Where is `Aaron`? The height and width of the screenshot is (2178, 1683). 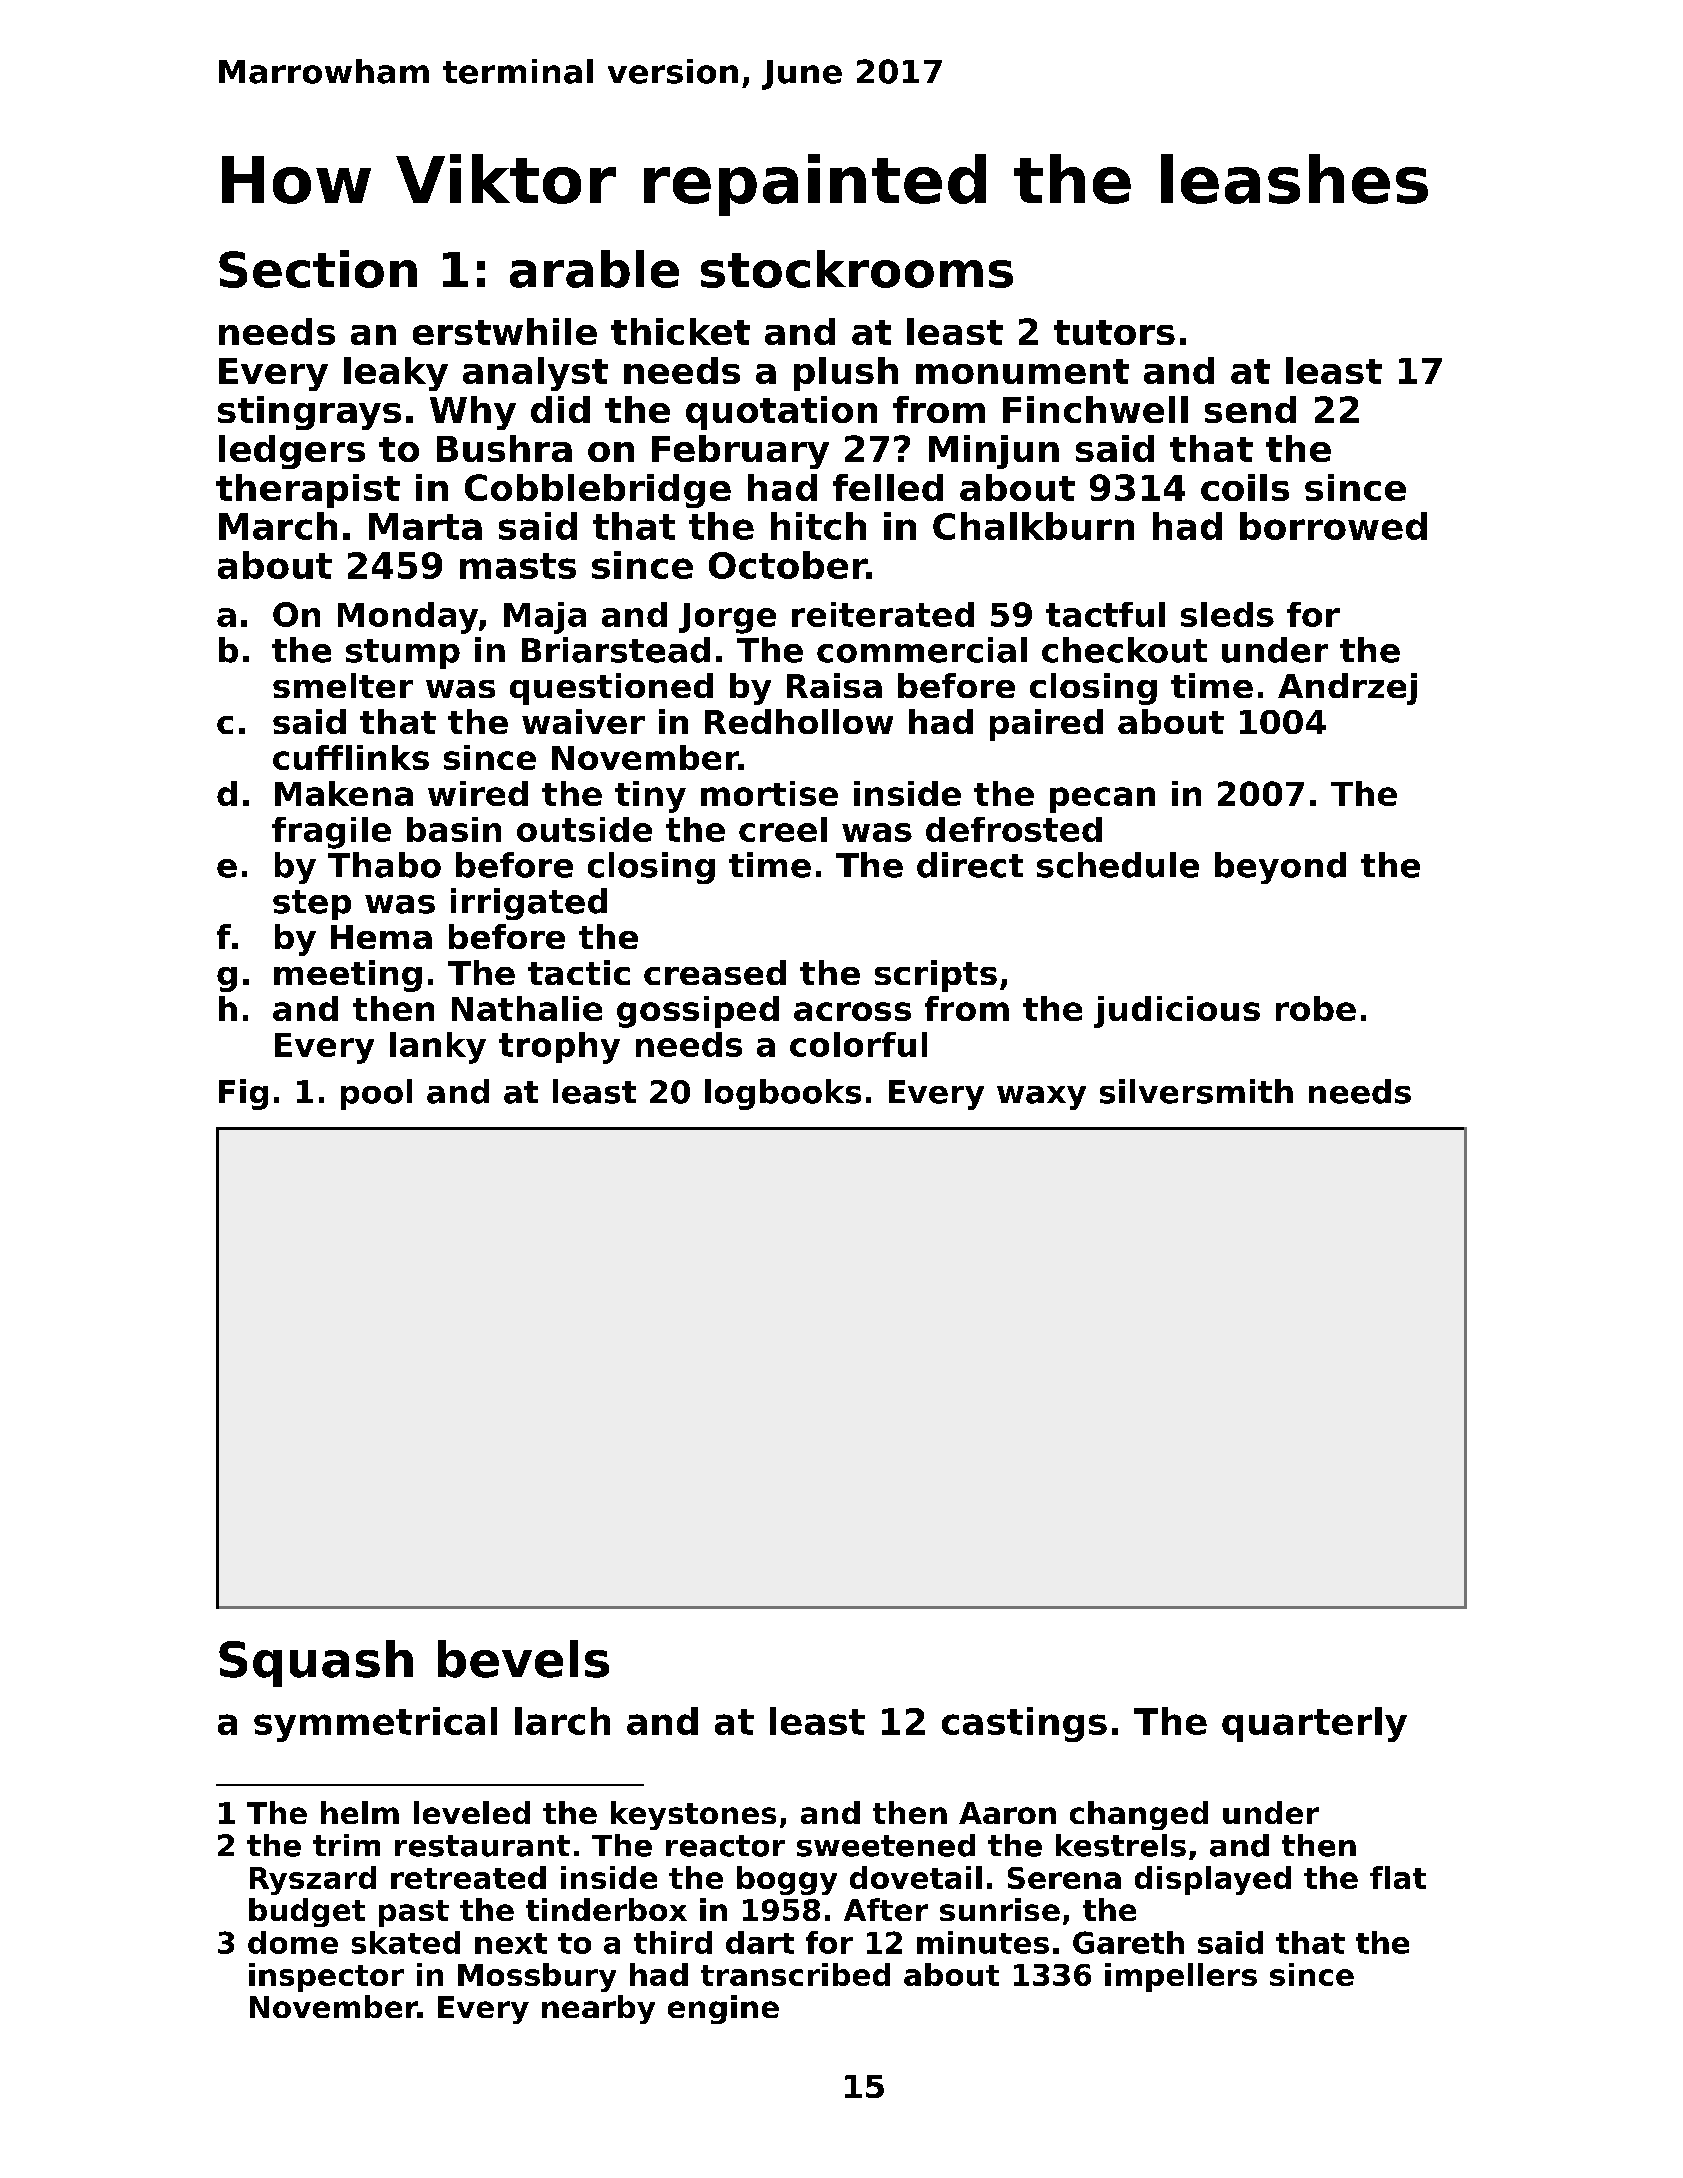
Aaron is located at coordinates (1007, 1813).
